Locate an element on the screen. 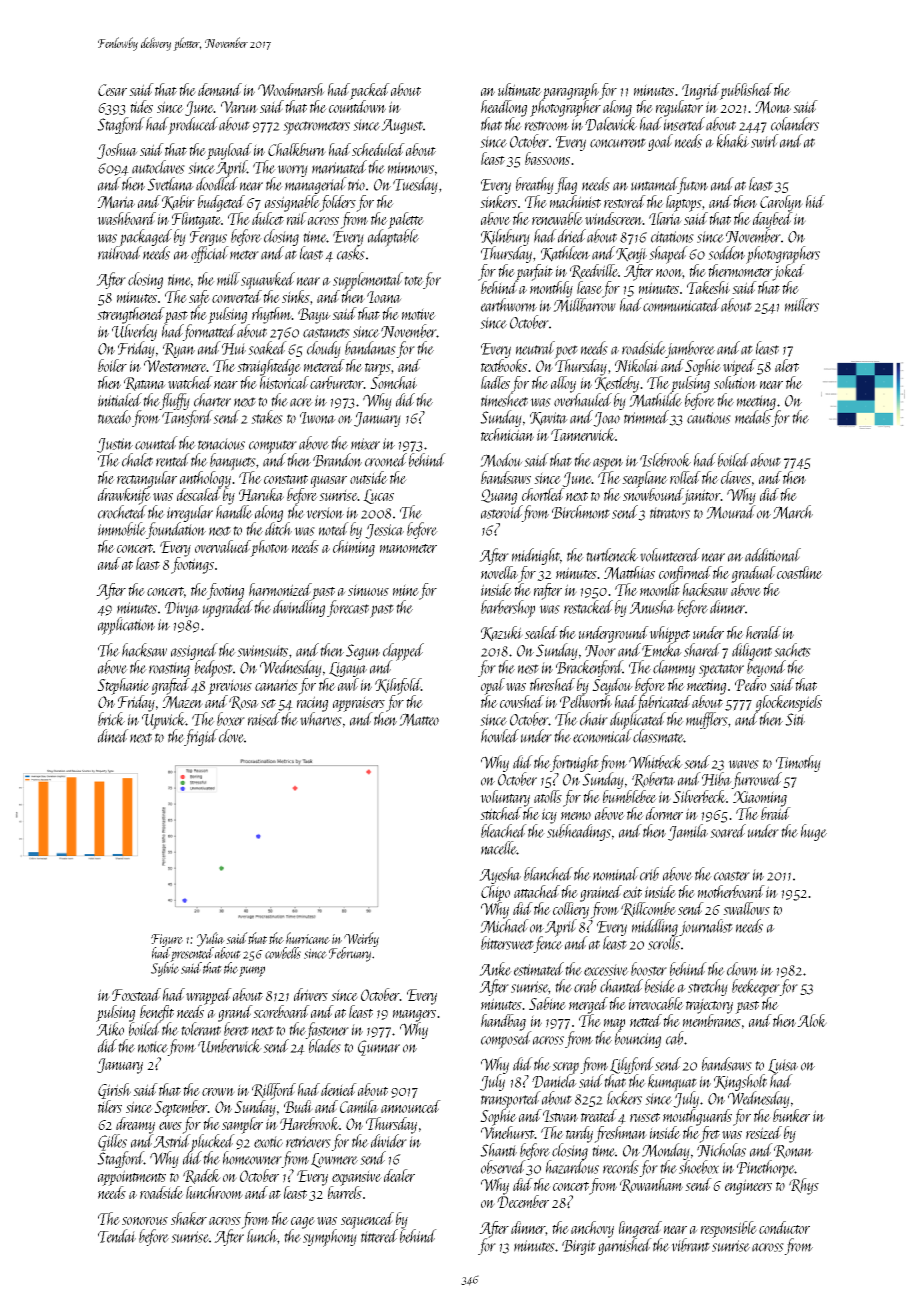 This screenshot has width=924, height=1308. Tendai is located at coordinates (117, 1236).
